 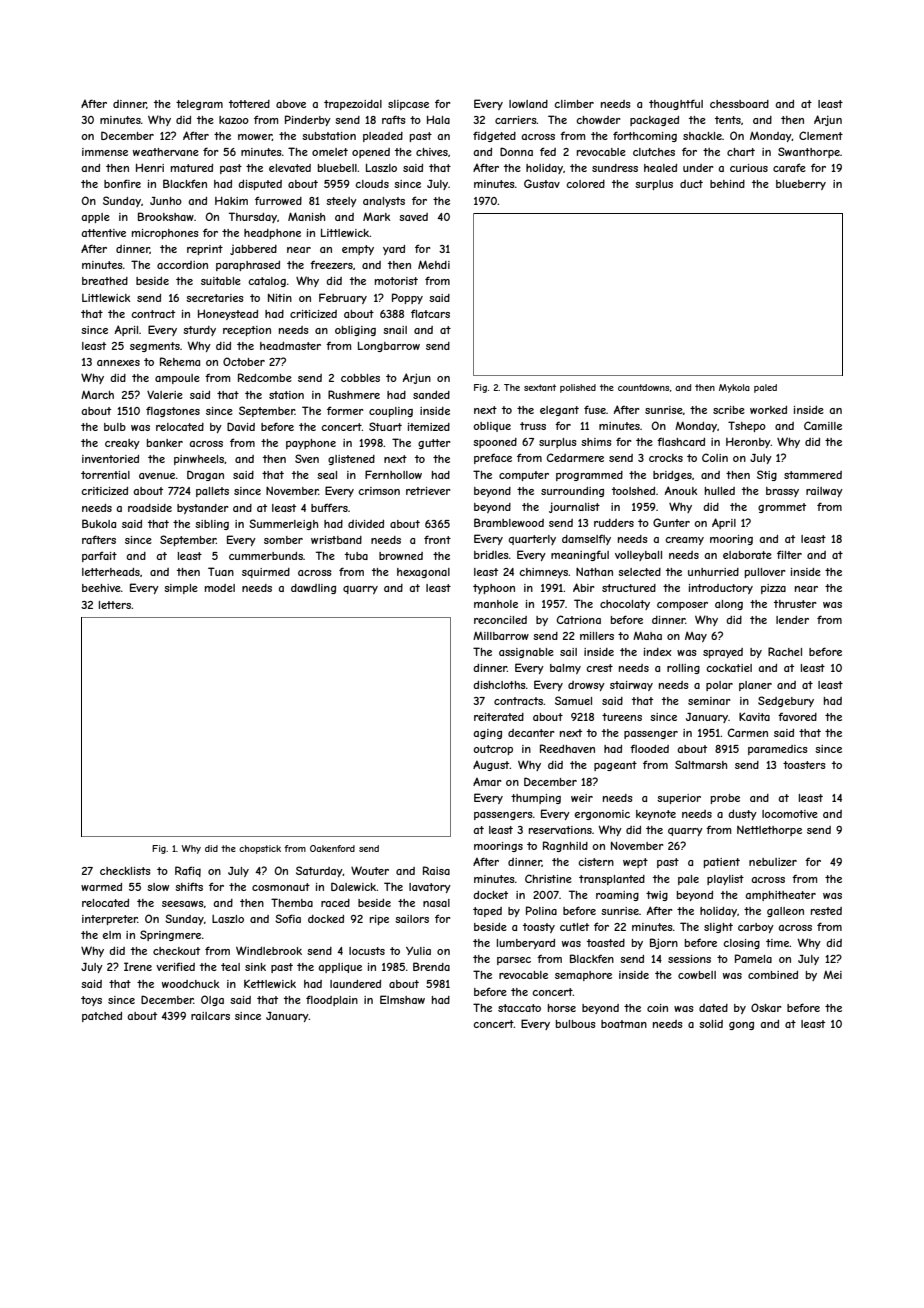 What do you see at coordinates (727, 184) in the page?
I see `behind` at bounding box center [727, 184].
